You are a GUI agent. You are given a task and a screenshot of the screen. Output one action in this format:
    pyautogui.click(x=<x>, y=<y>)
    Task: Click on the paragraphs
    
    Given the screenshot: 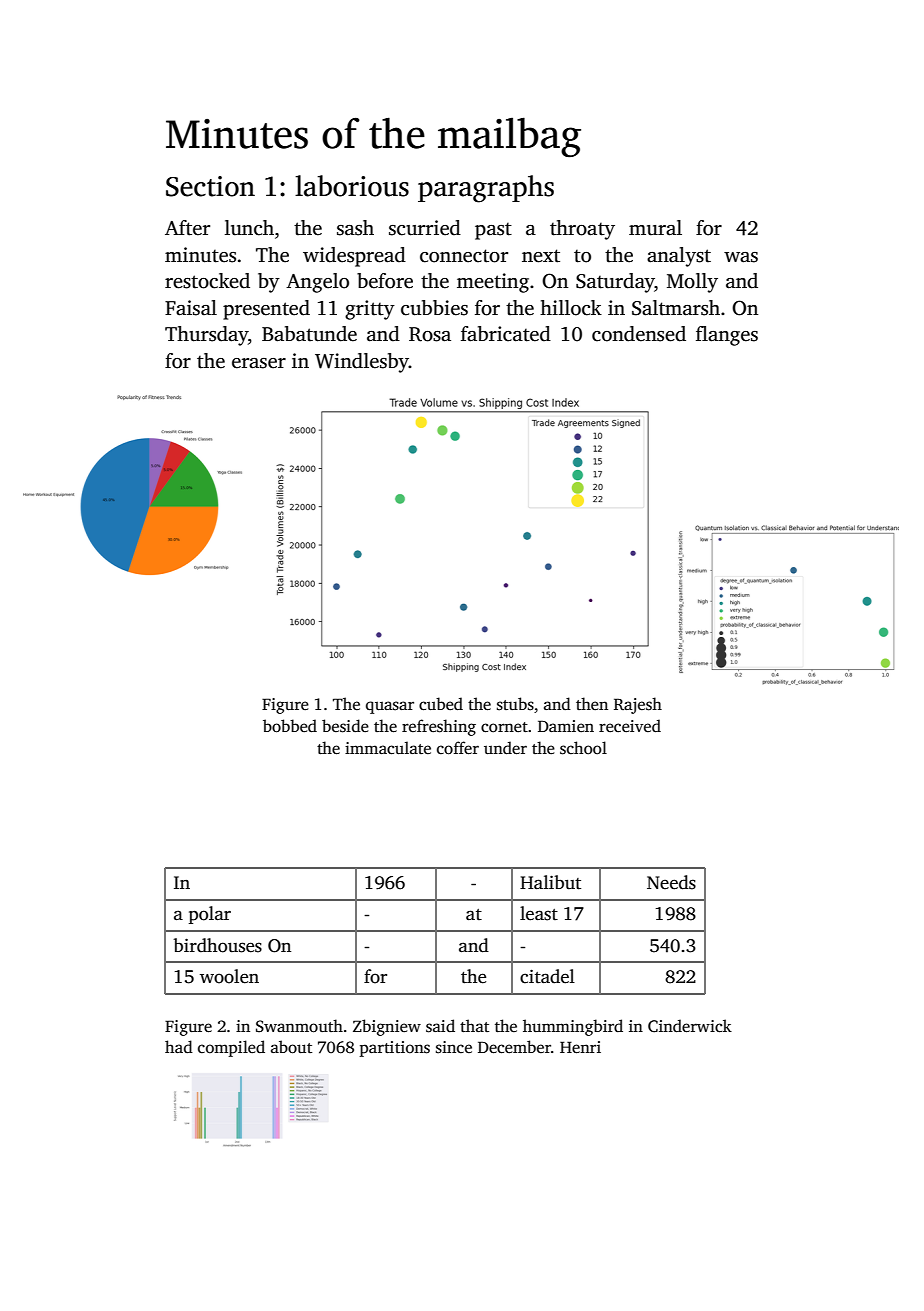 What is the action you would take?
    pyautogui.click(x=486, y=189)
